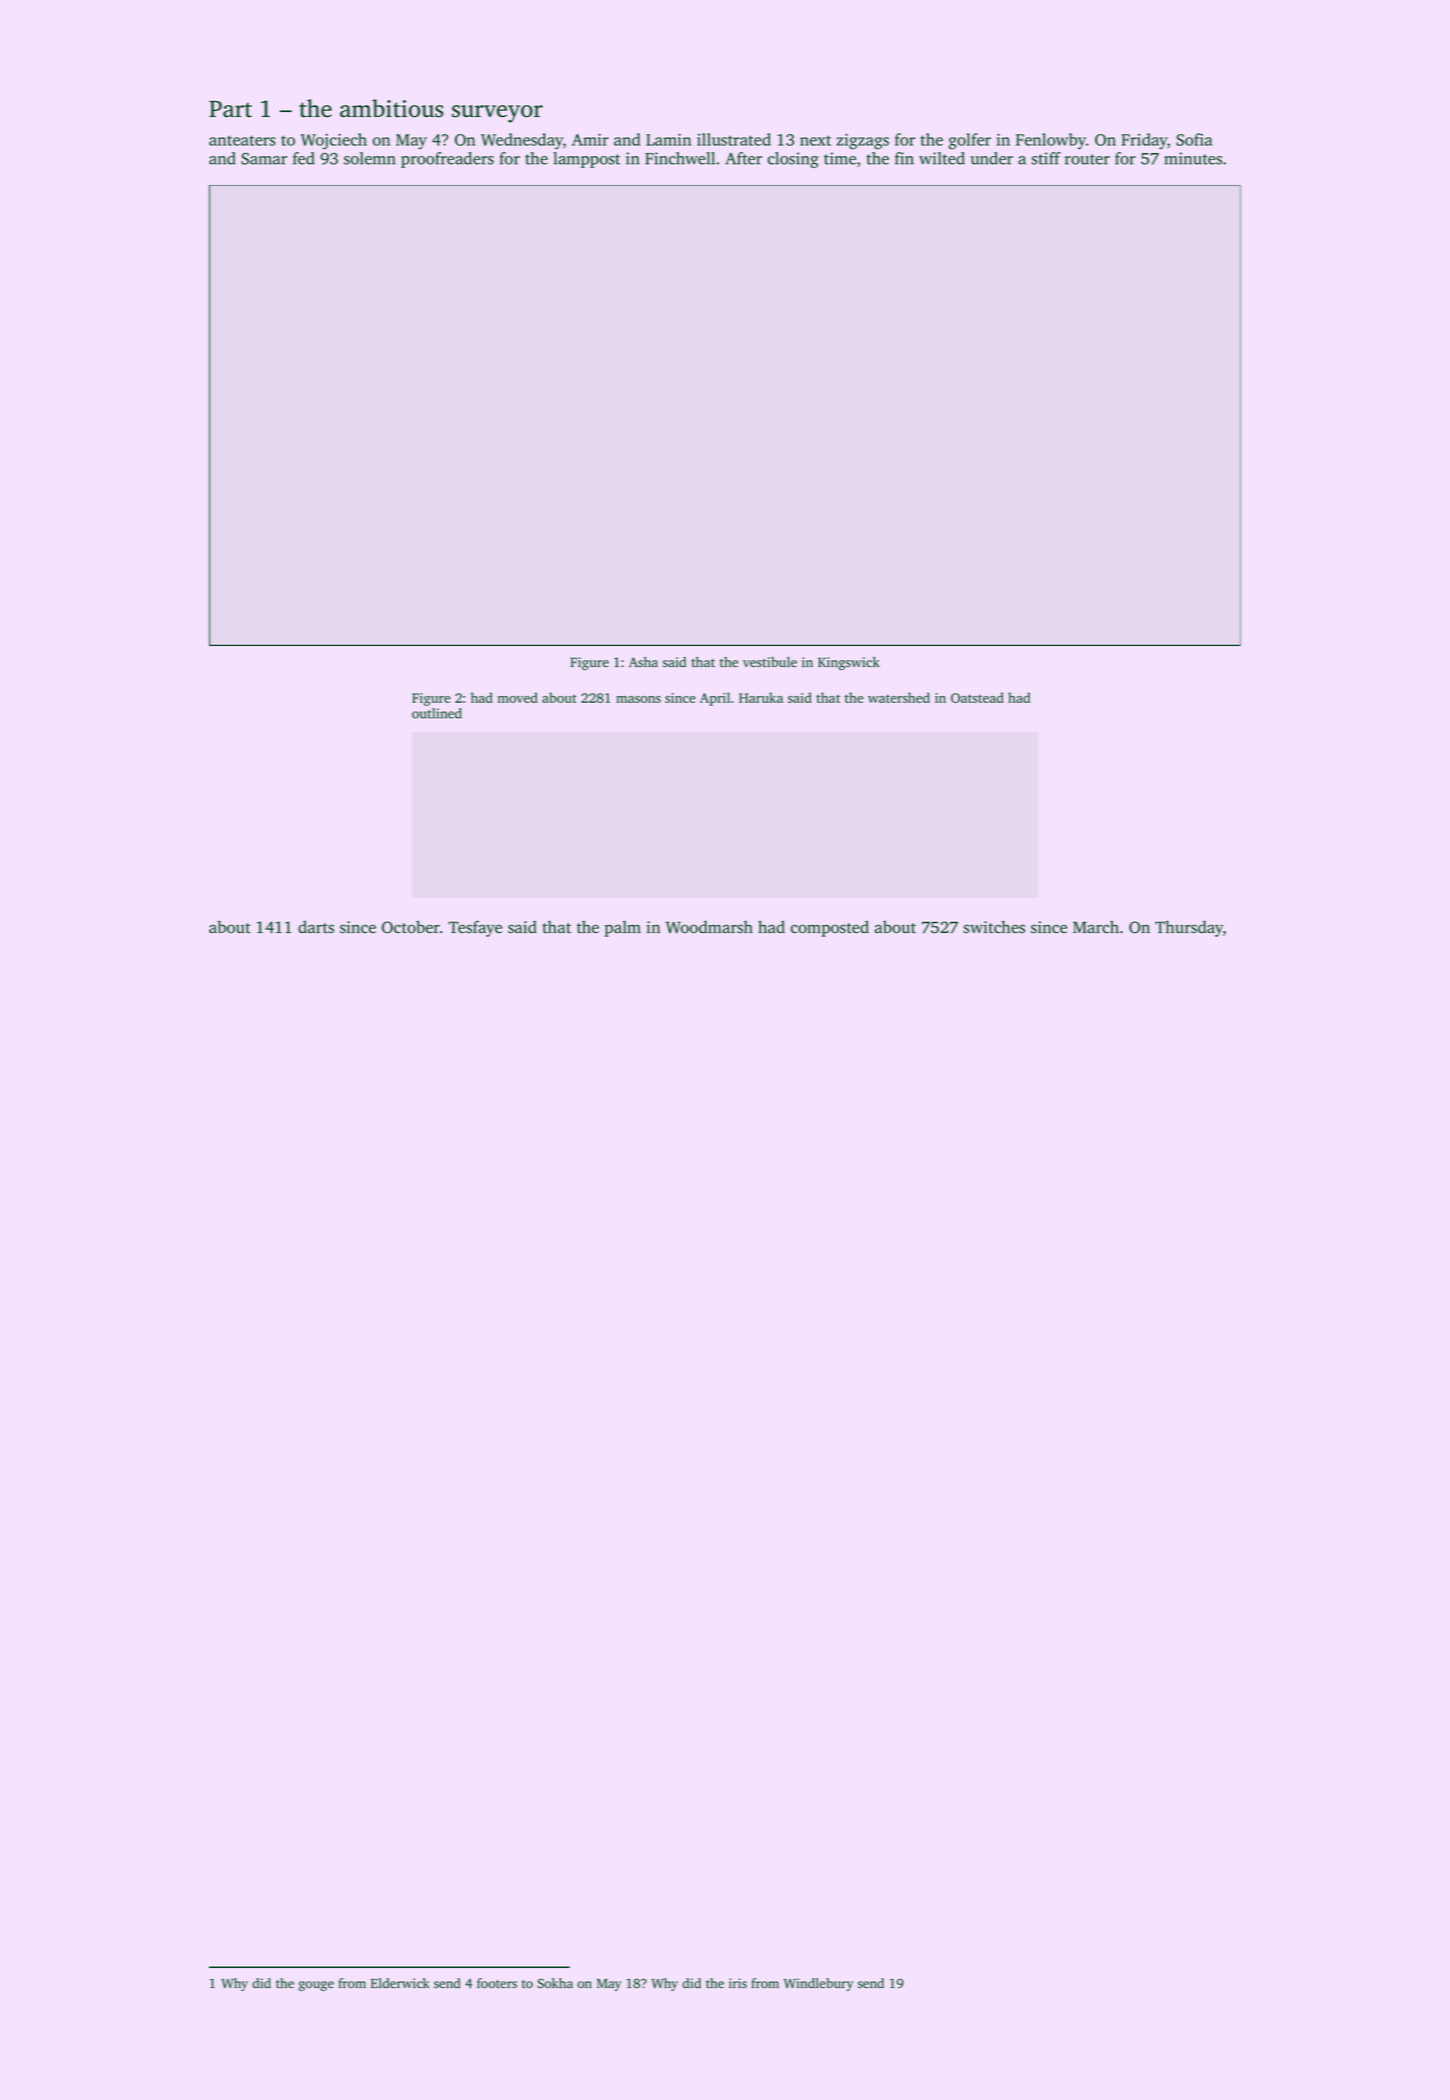  Describe the element at coordinates (643, 662) in the document. I see `Asha` at that location.
